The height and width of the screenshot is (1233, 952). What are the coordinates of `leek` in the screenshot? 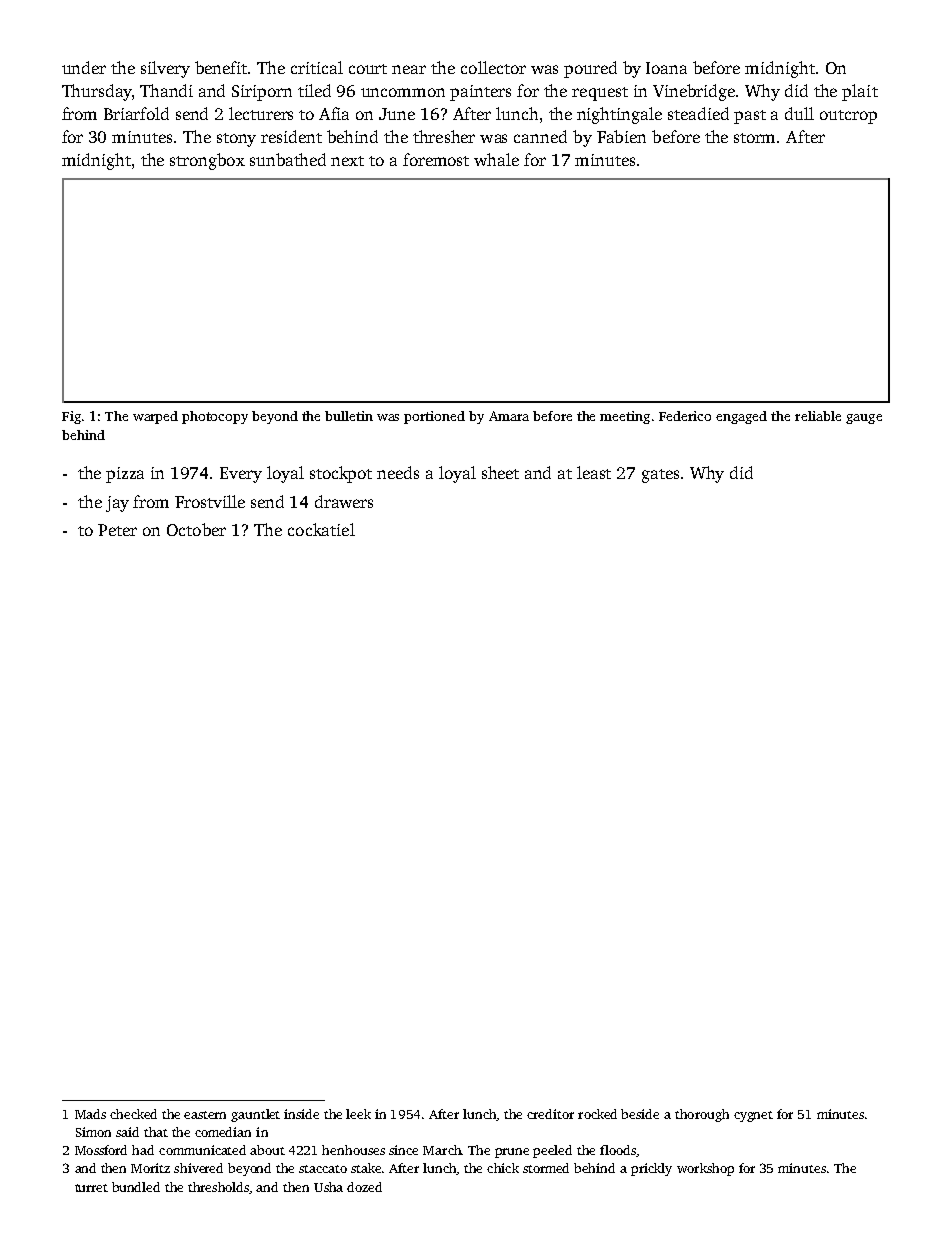 It's located at (358, 1114).
